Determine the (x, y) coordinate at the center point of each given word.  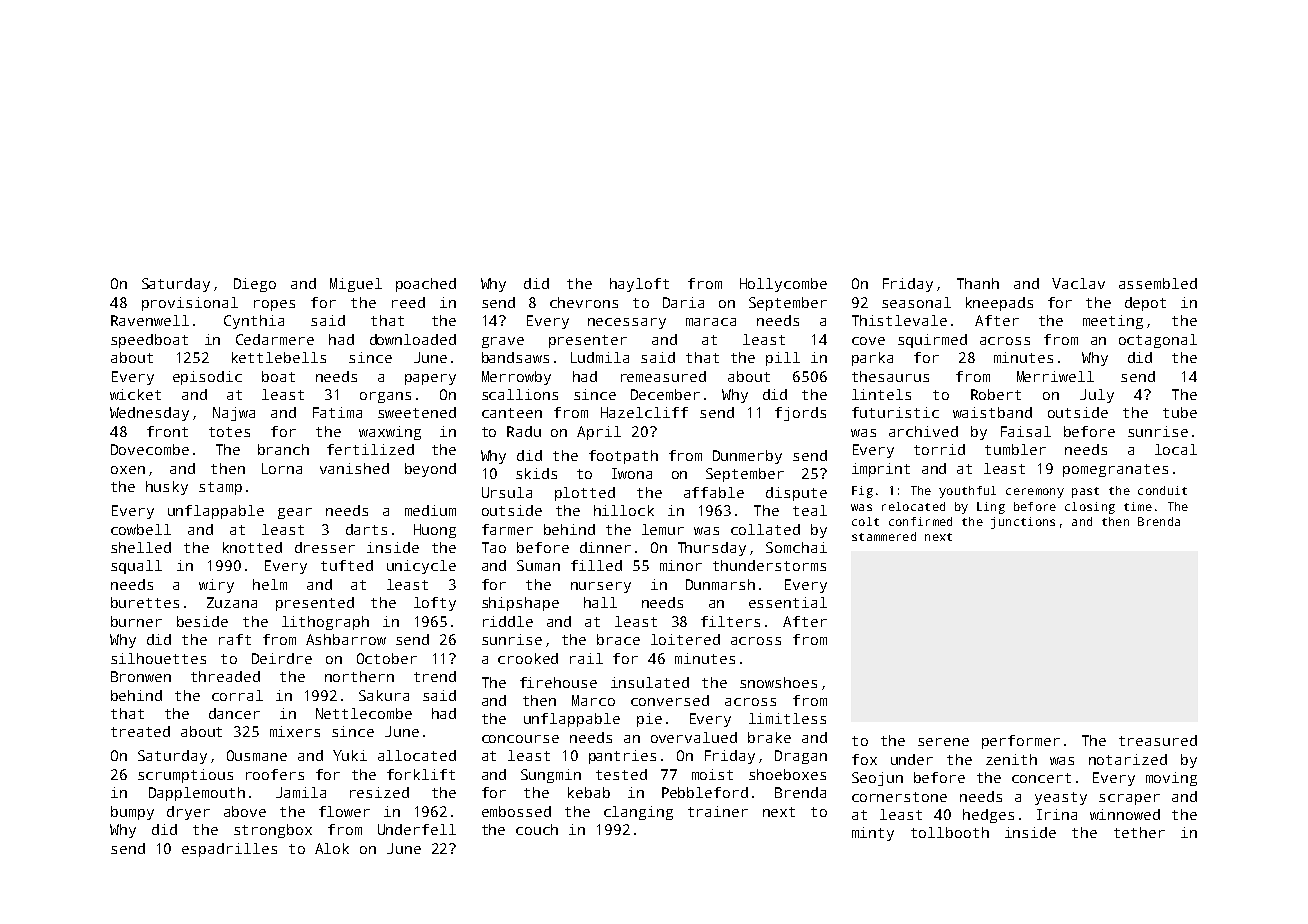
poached (426, 285)
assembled (1158, 283)
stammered (884, 536)
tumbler (1015, 449)
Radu (524, 431)
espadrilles (229, 850)
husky (167, 488)
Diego (255, 285)
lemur (663, 529)
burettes (145, 602)
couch (537, 829)
